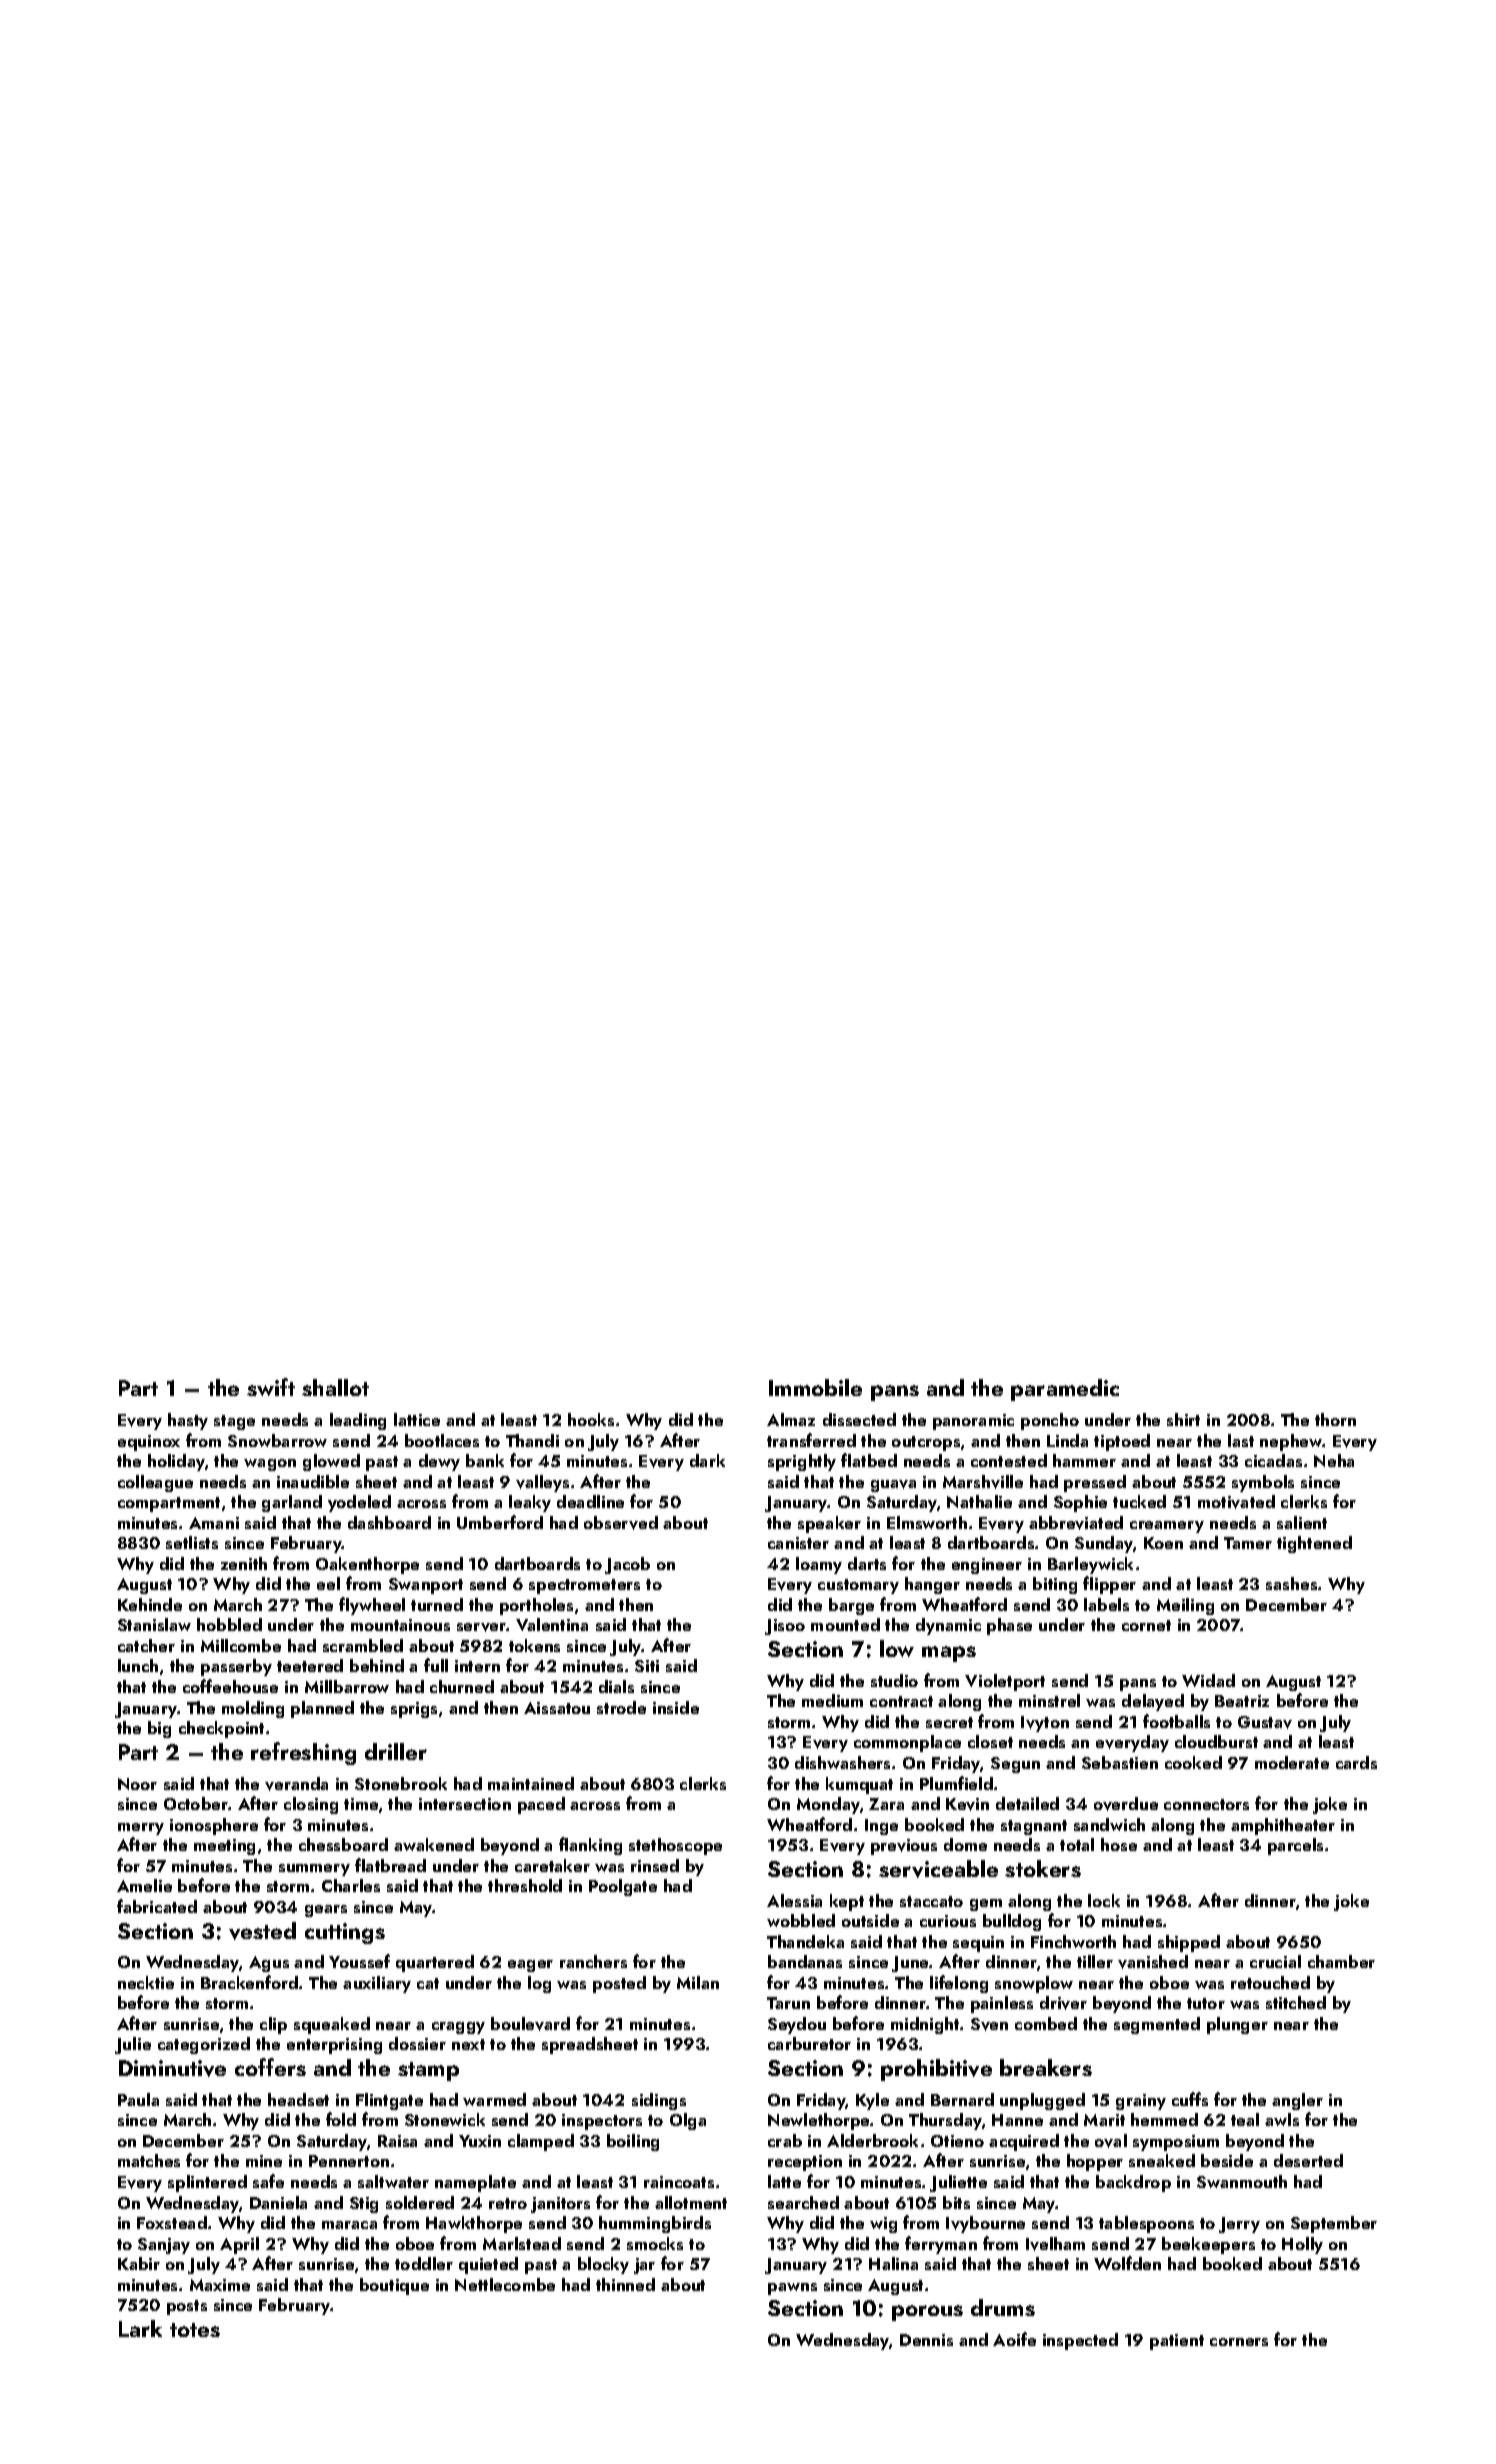  I want to click on patient, so click(1177, 2342).
